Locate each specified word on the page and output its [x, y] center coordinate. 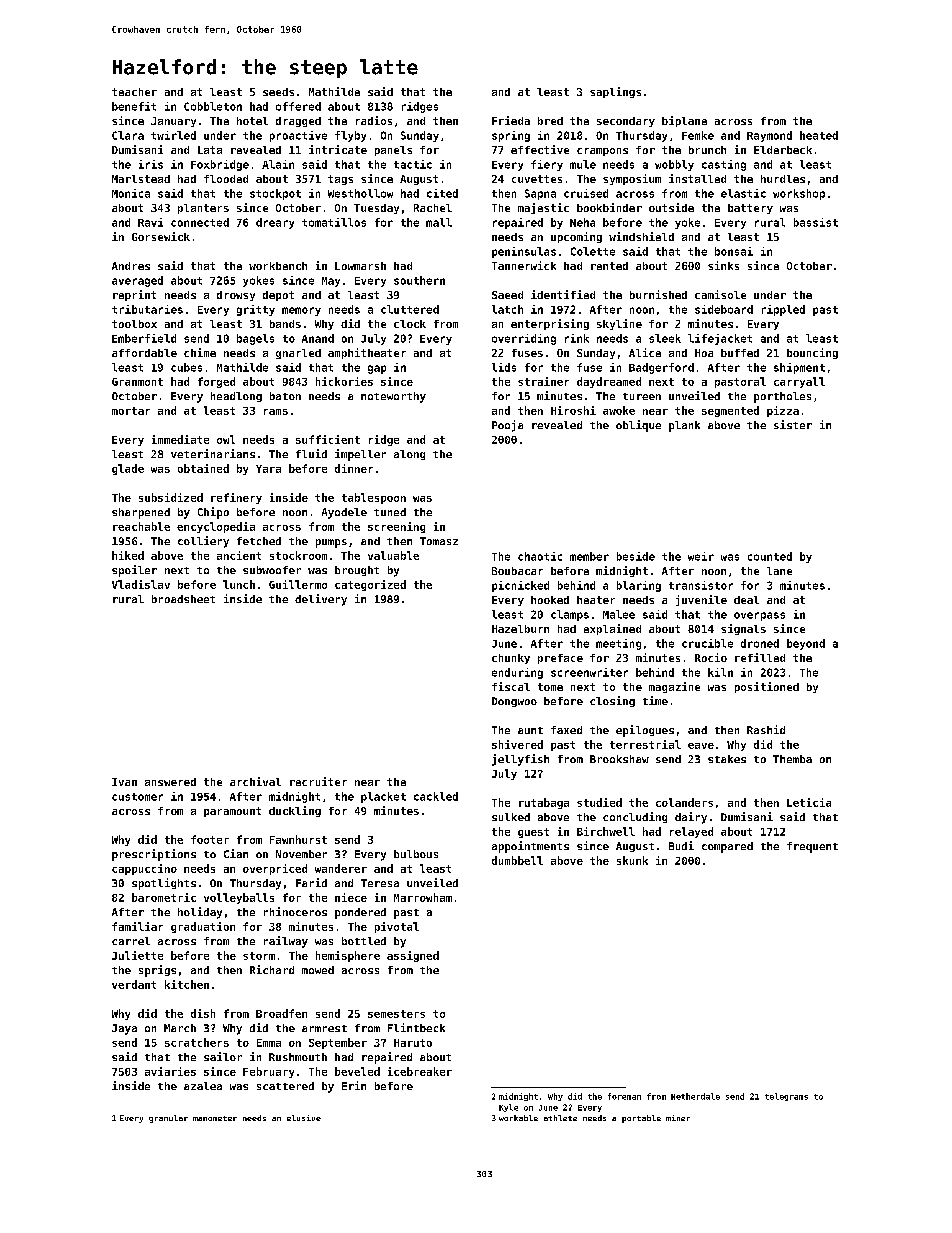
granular [168, 1119]
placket [383, 797]
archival [255, 781]
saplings [615, 92]
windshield [641, 236]
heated [819, 135]
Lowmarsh [360, 266]
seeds [278, 92]
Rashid [766, 729]
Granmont [137, 382]
